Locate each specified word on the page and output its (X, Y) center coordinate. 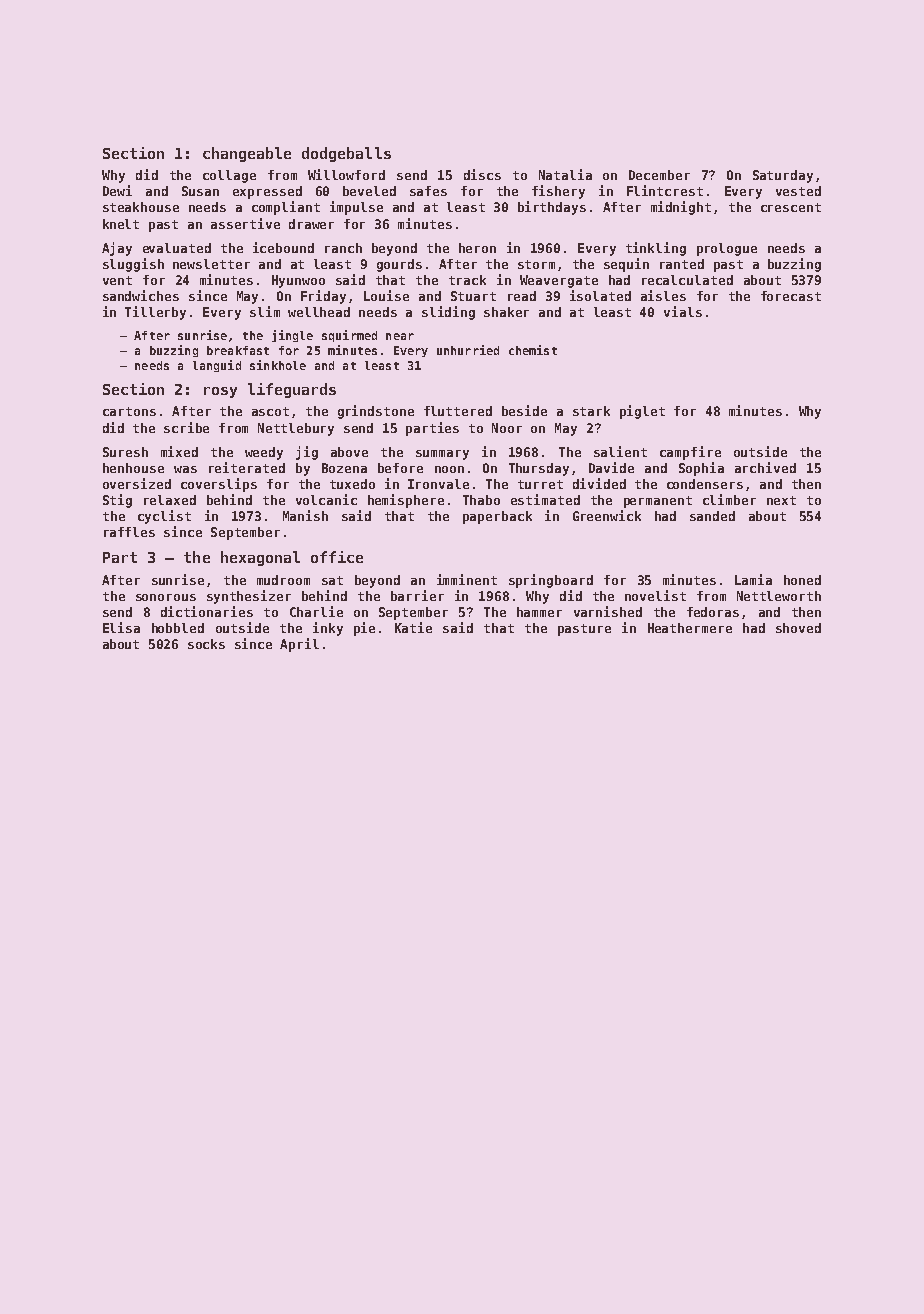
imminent (467, 579)
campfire (690, 453)
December (659, 175)
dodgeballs (346, 154)
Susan (200, 191)
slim (265, 311)
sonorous (166, 597)
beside (524, 410)
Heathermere (690, 628)
